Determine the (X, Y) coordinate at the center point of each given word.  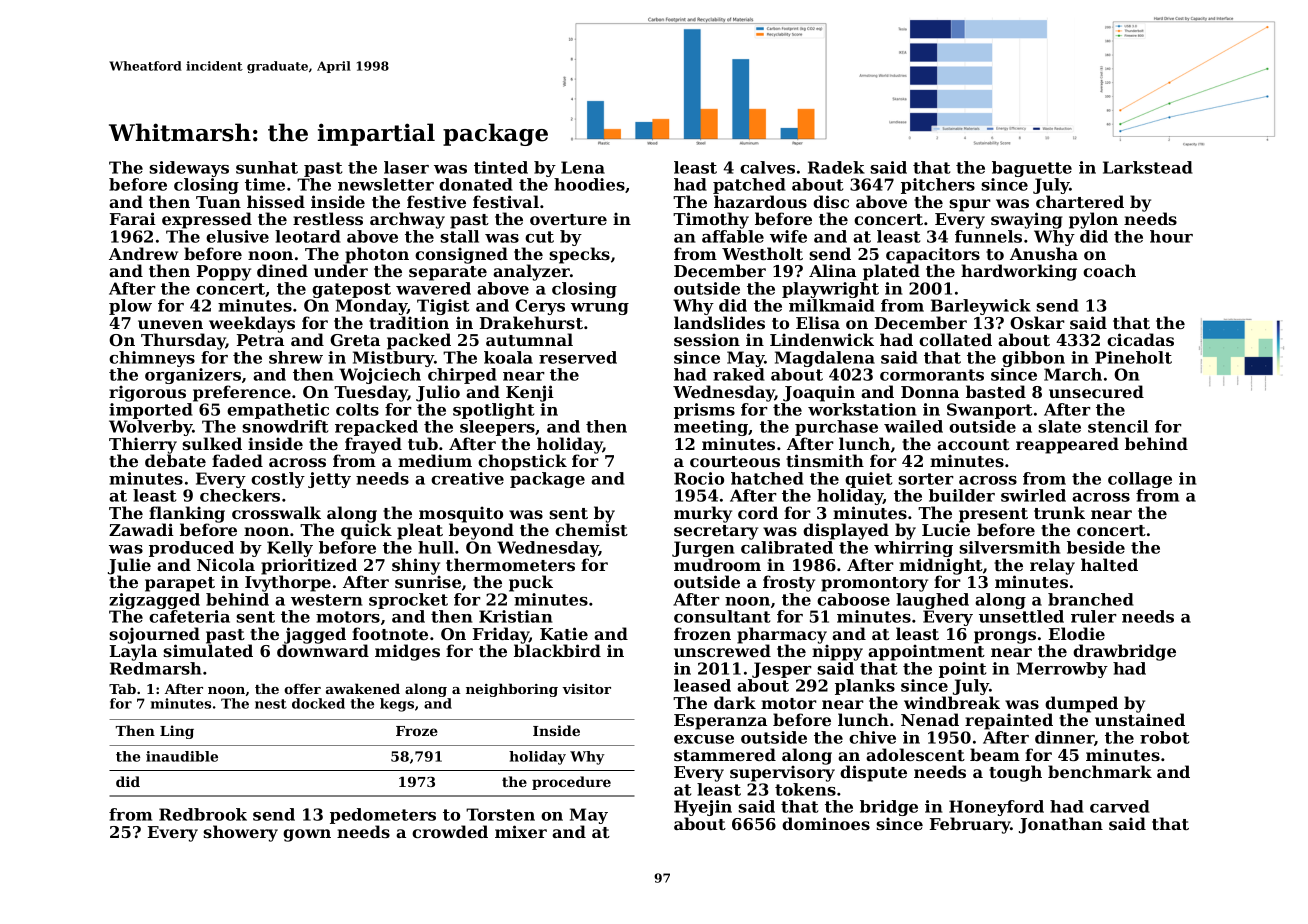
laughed (932, 601)
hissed (276, 201)
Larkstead (1148, 167)
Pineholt (1133, 357)
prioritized (309, 566)
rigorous (147, 393)
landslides (719, 322)
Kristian (515, 616)
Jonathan (1061, 825)
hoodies (589, 184)
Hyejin (703, 808)
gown (307, 835)
